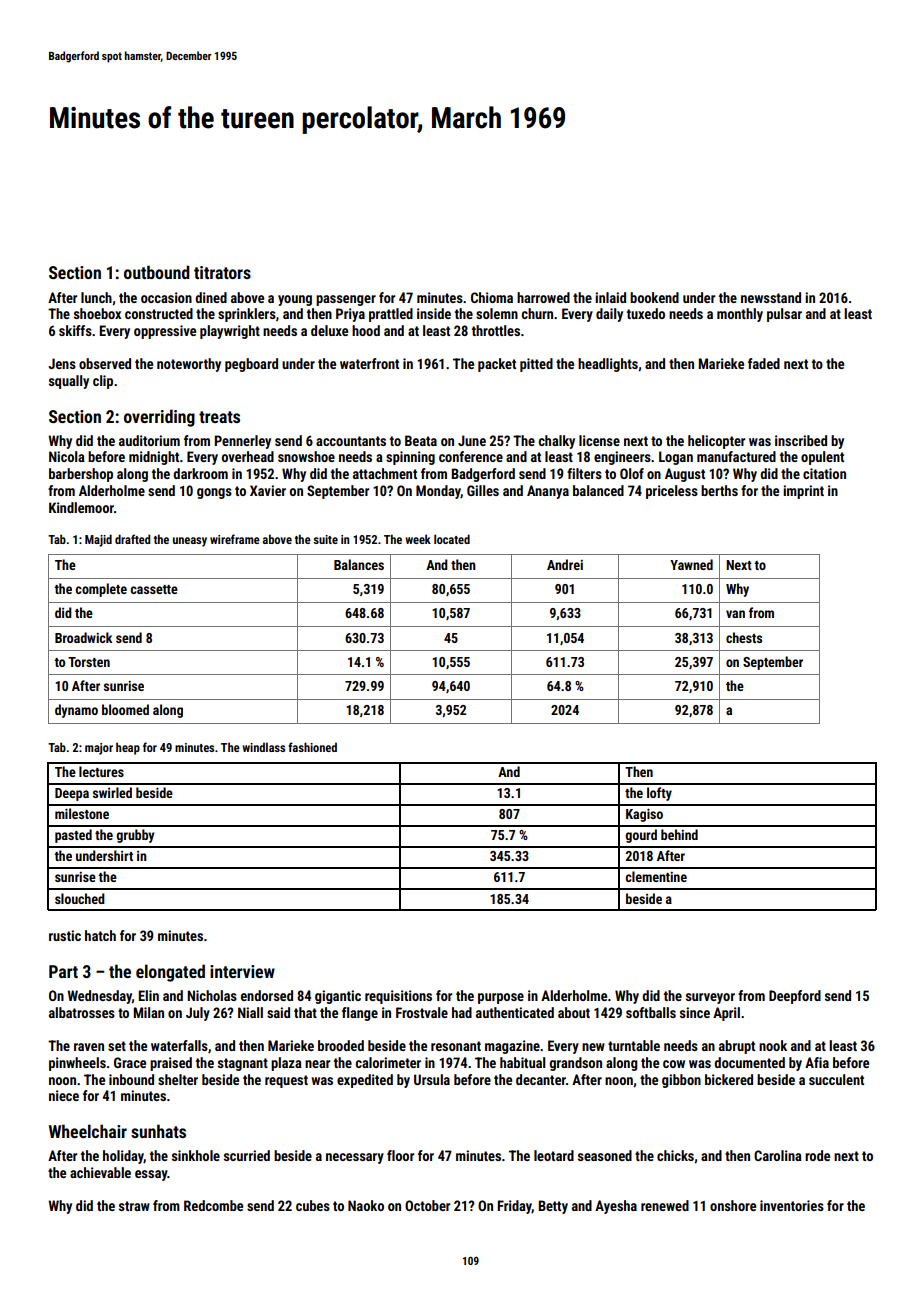 The image size is (924, 1308). Describe the element at coordinates (312, 747) in the document. I see `fashioned` at that location.
